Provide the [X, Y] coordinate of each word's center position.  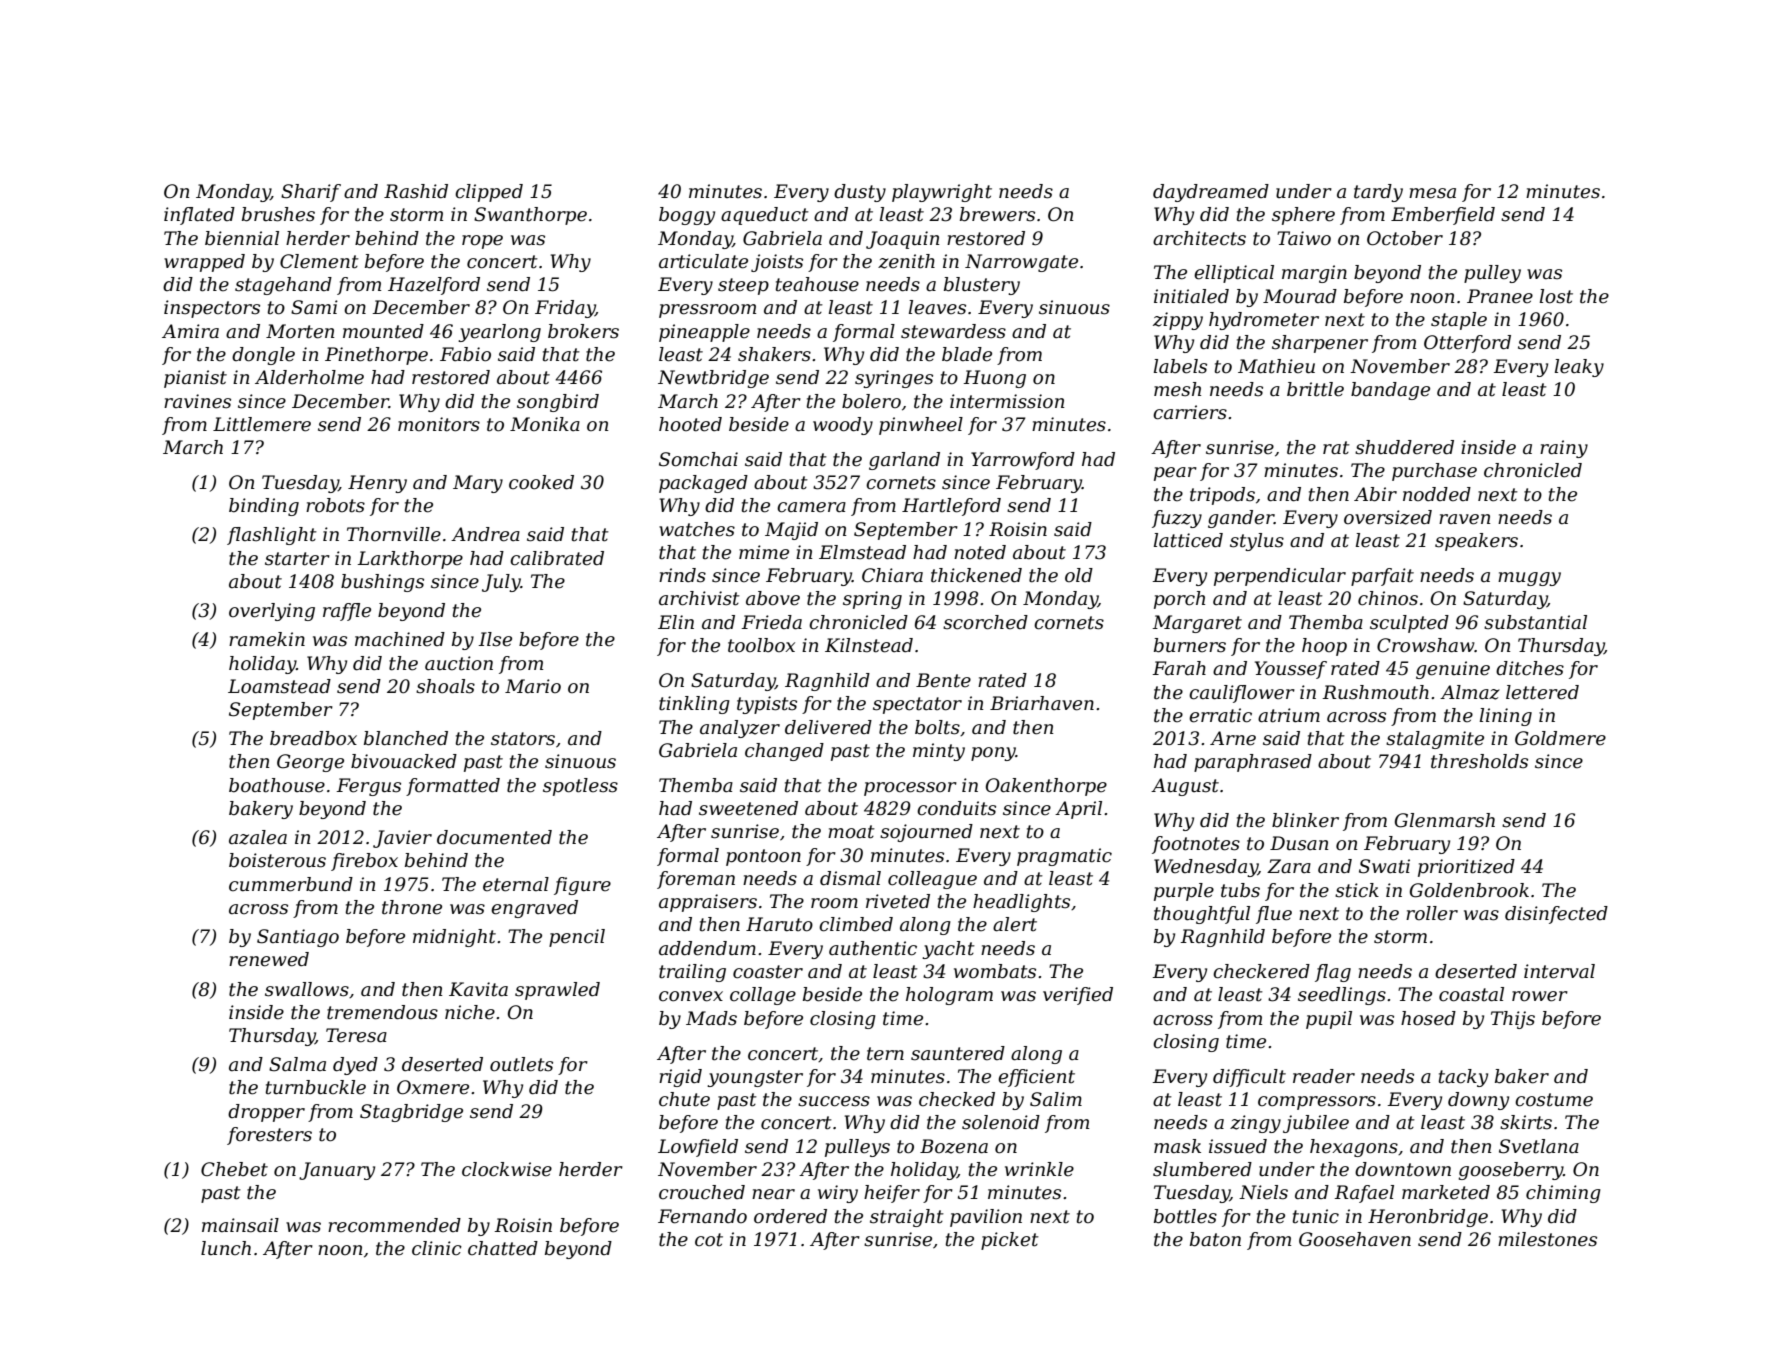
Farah [1179, 668]
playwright [942, 193]
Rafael [1364, 1194]
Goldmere [1560, 738]
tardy [1378, 193]
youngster [755, 1078]
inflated [199, 216]
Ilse [495, 639]
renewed [269, 959]
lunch [226, 1248]
